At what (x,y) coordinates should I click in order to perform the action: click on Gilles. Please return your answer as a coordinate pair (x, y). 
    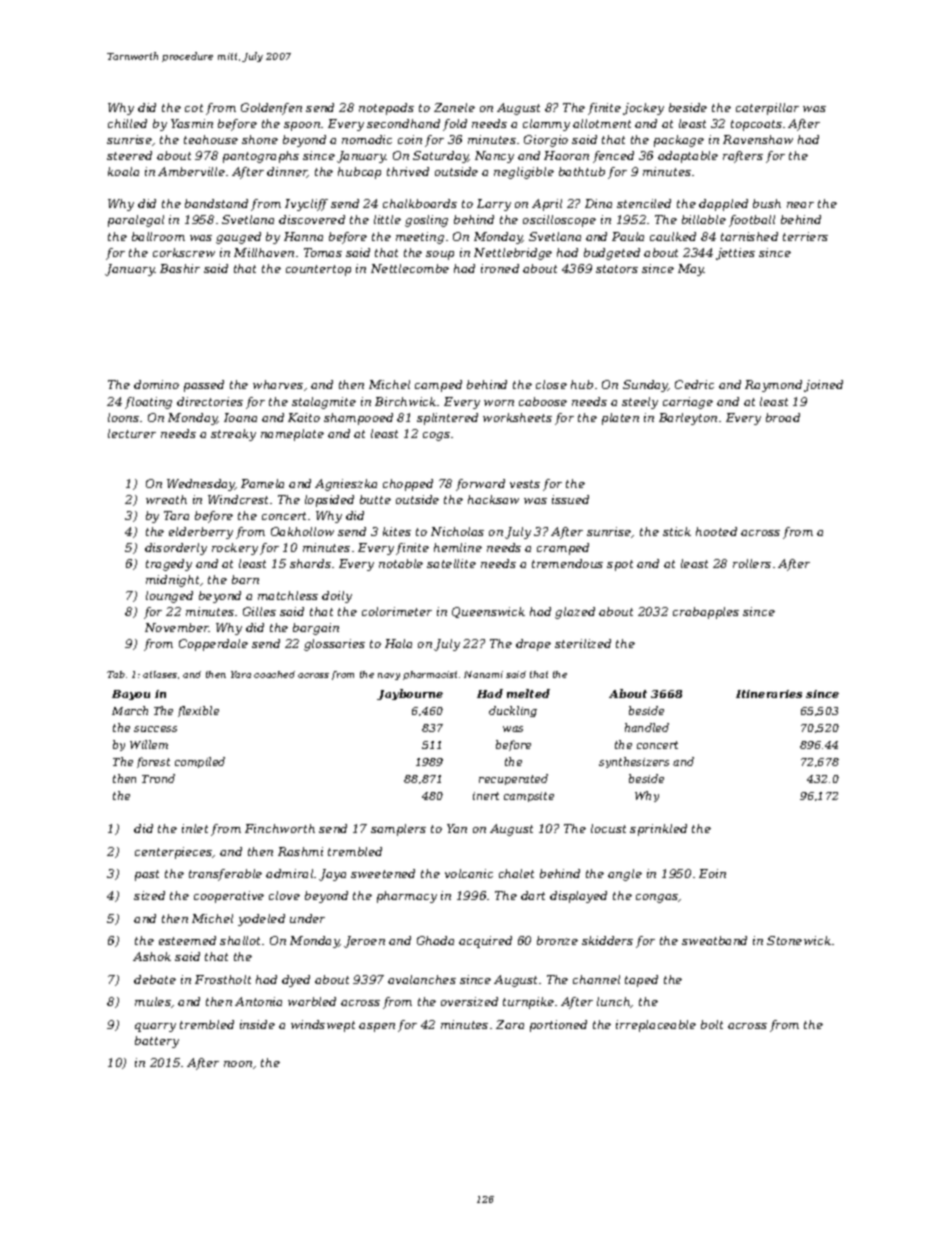
    Looking at the image, I should click on (259, 611).
